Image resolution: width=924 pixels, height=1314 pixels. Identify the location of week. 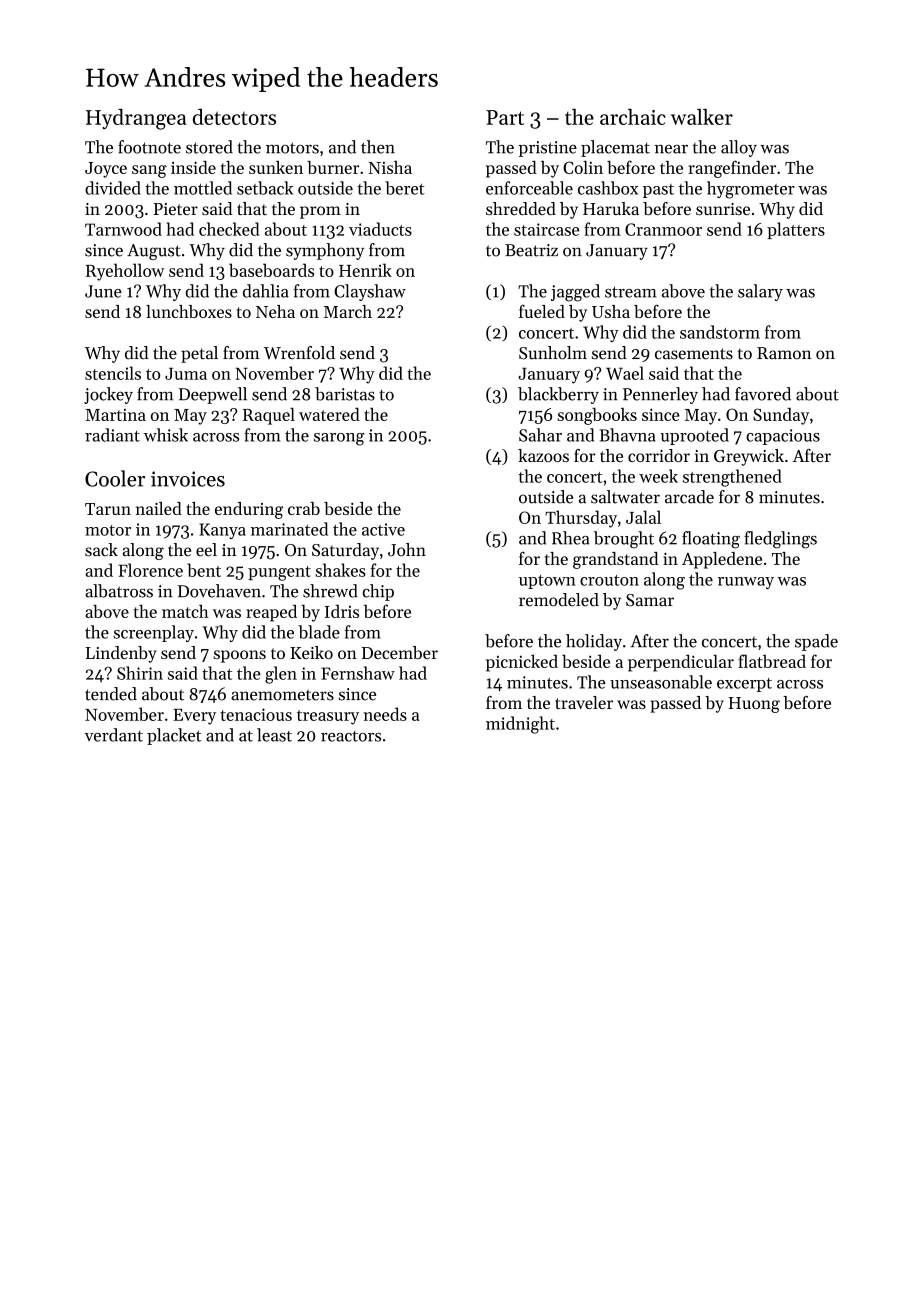
(658, 476).
